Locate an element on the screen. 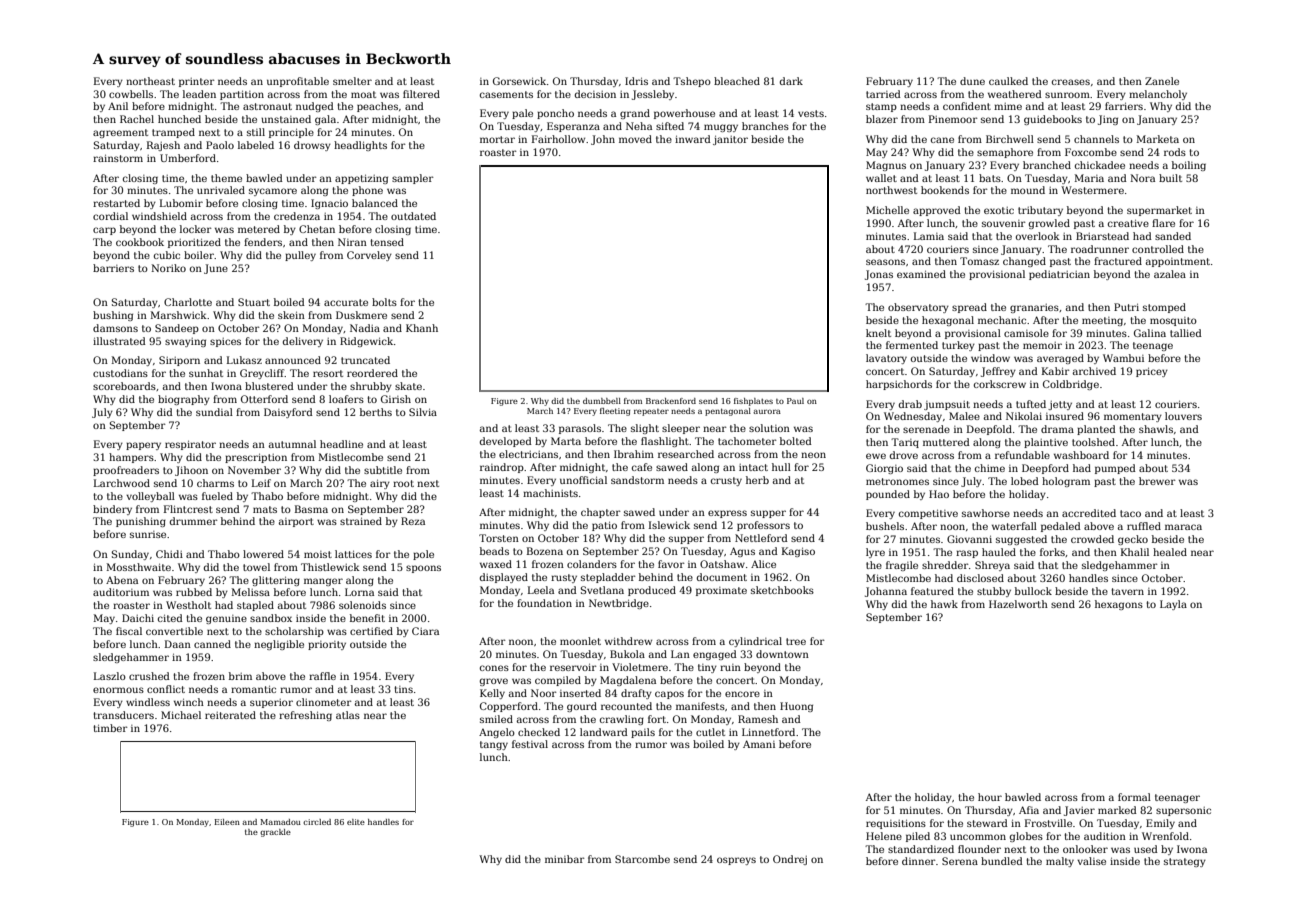  Starcombe is located at coordinates (642, 859).
